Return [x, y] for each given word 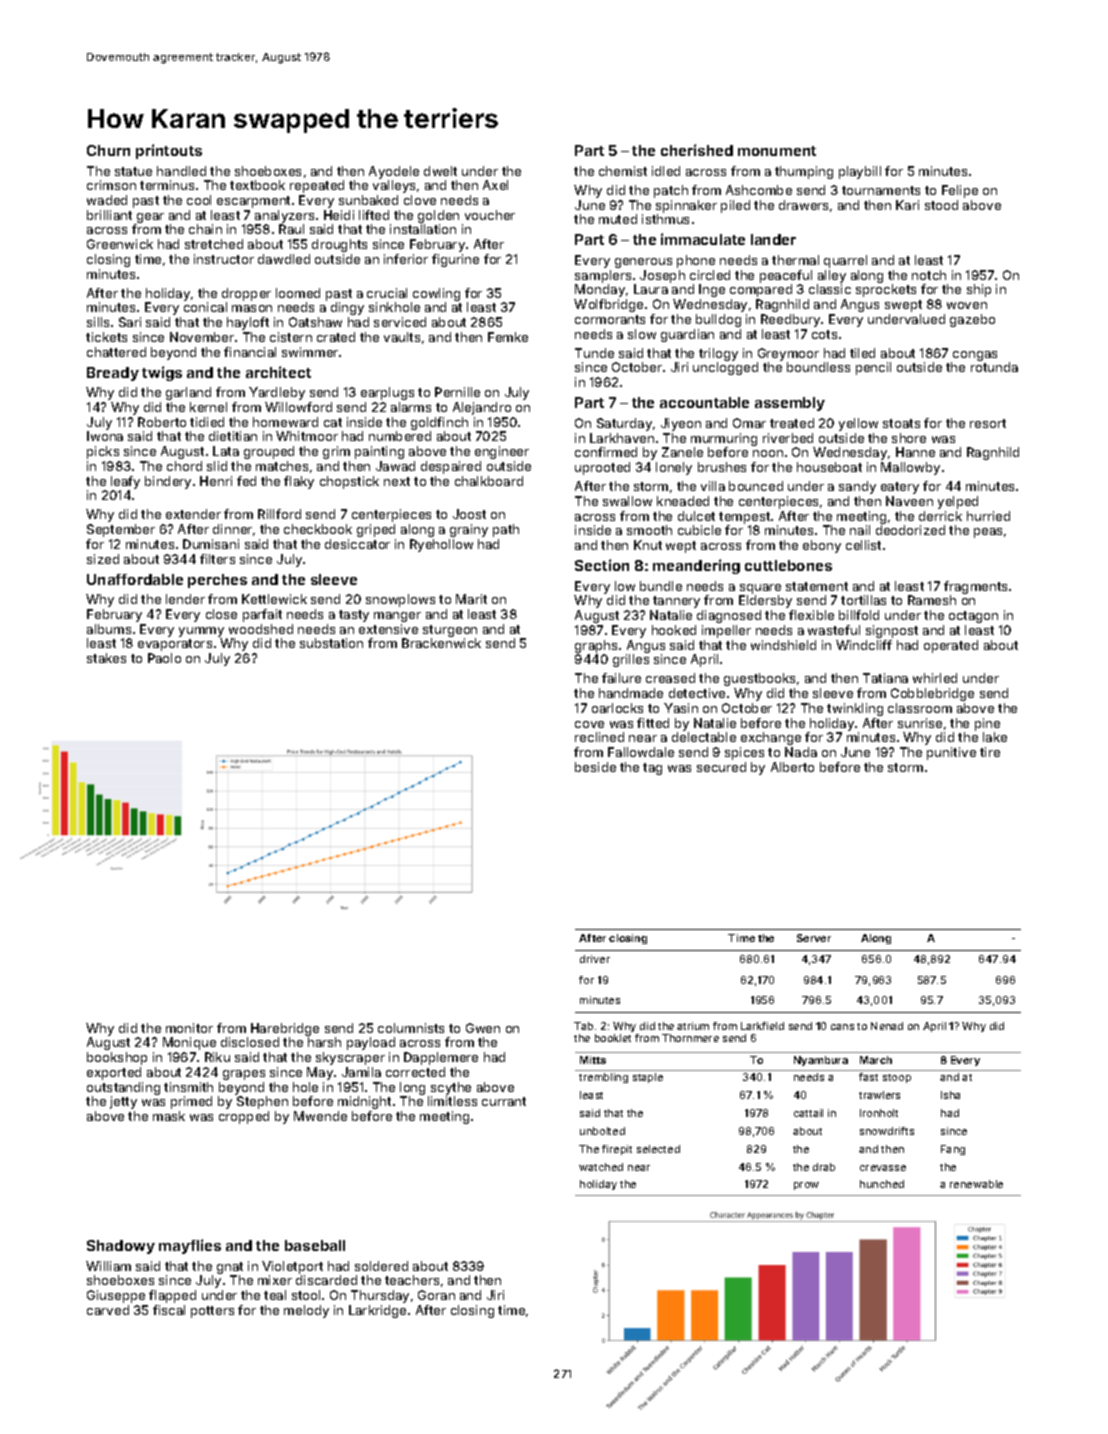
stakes [106, 658]
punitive [951, 753]
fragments [975, 587]
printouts [169, 151]
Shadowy [121, 1247]
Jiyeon [681, 424]
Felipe [960, 191]
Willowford [298, 407]
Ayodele [394, 172]
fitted [653, 723]
